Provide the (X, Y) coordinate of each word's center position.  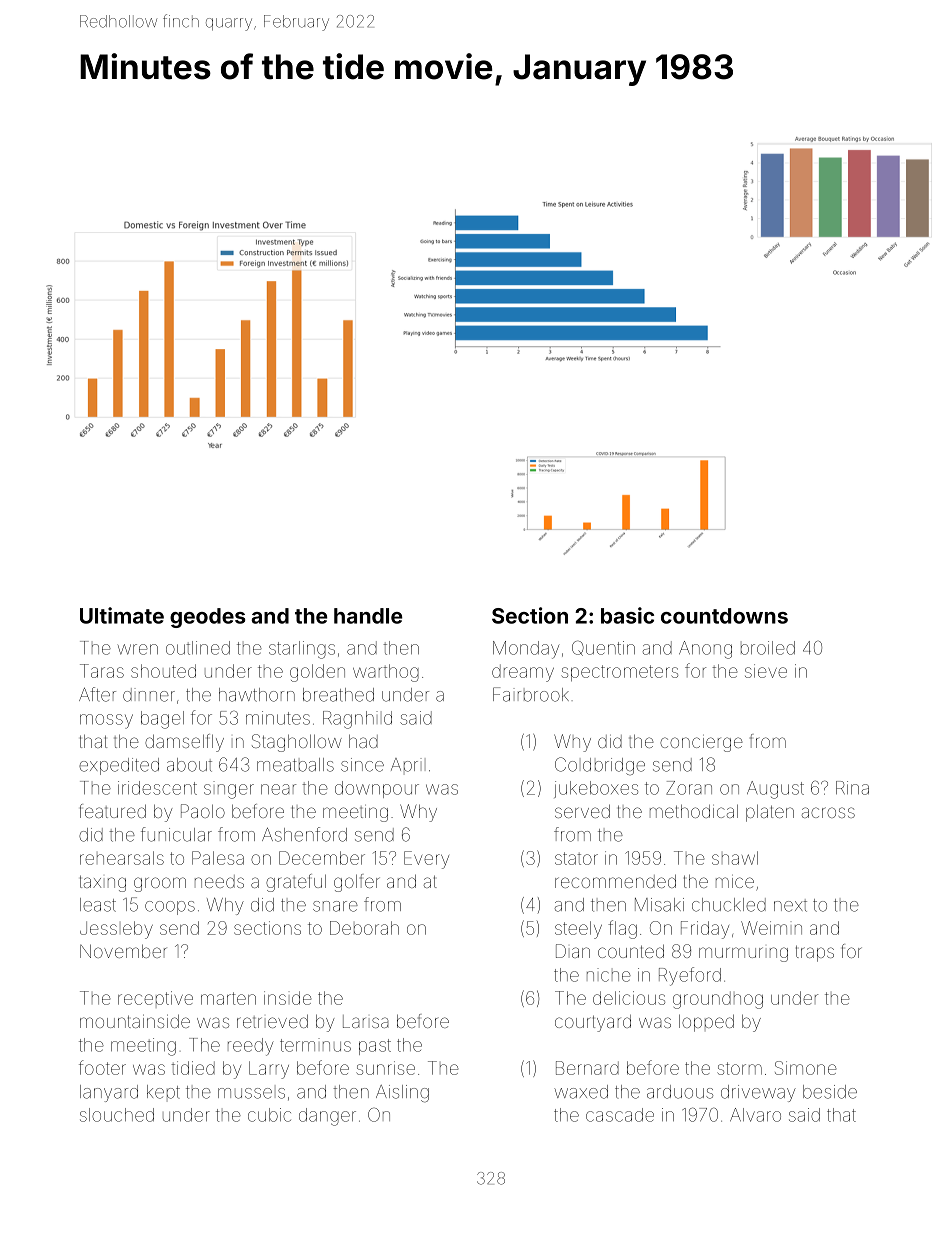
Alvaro (755, 1115)
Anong (705, 650)
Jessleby (116, 930)
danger (327, 1117)
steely (578, 930)
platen (770, 813)
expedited (119, 766)
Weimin (771, 928)
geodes (207, 618)
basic (627, 615)
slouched (117, 1115)
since (362, 765)
